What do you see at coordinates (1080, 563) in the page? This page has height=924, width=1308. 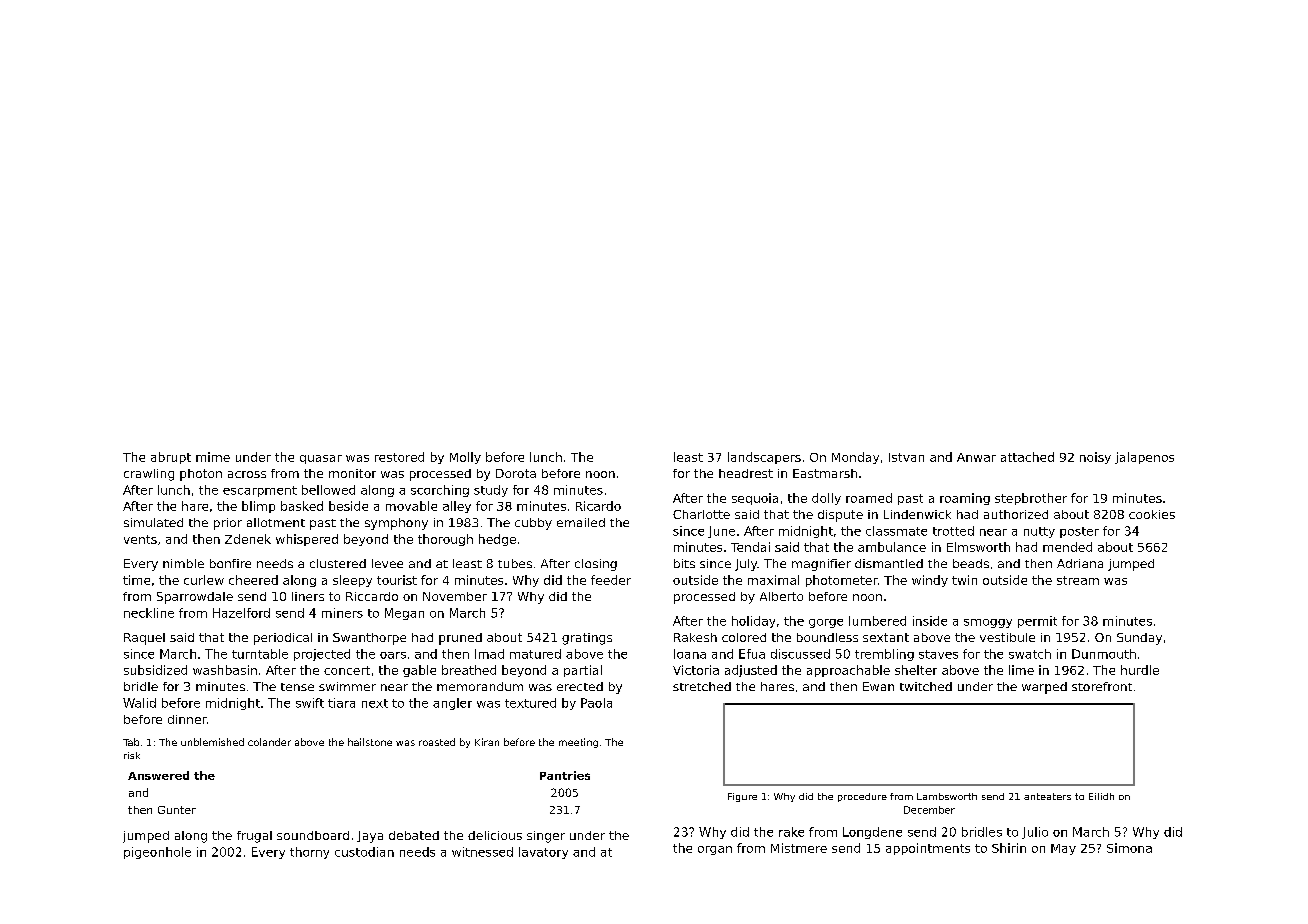 I see `Adriana` at bounding box center [1080, 563].
